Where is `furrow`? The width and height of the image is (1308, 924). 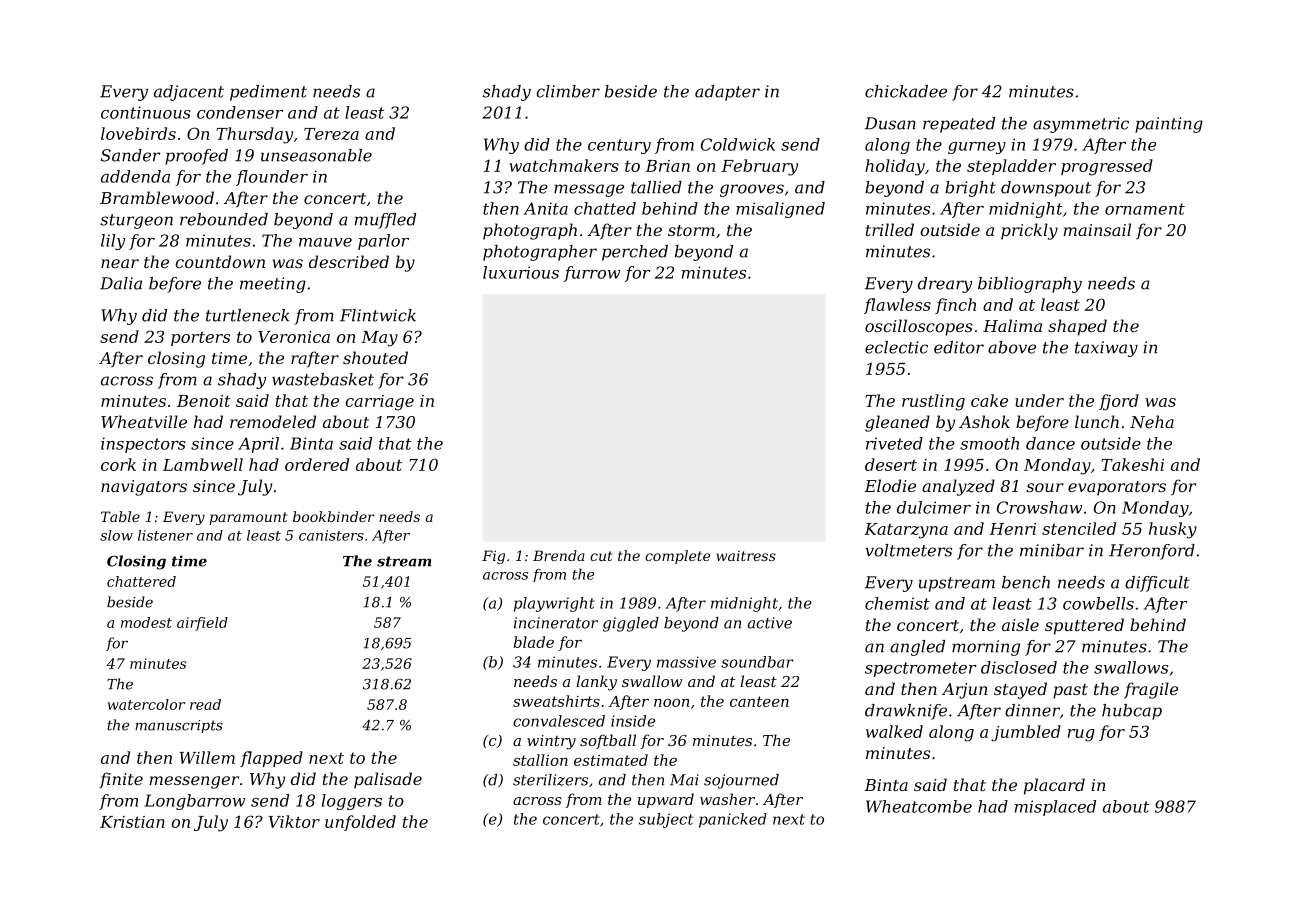
furrow is located at coordinates (592, 274).
